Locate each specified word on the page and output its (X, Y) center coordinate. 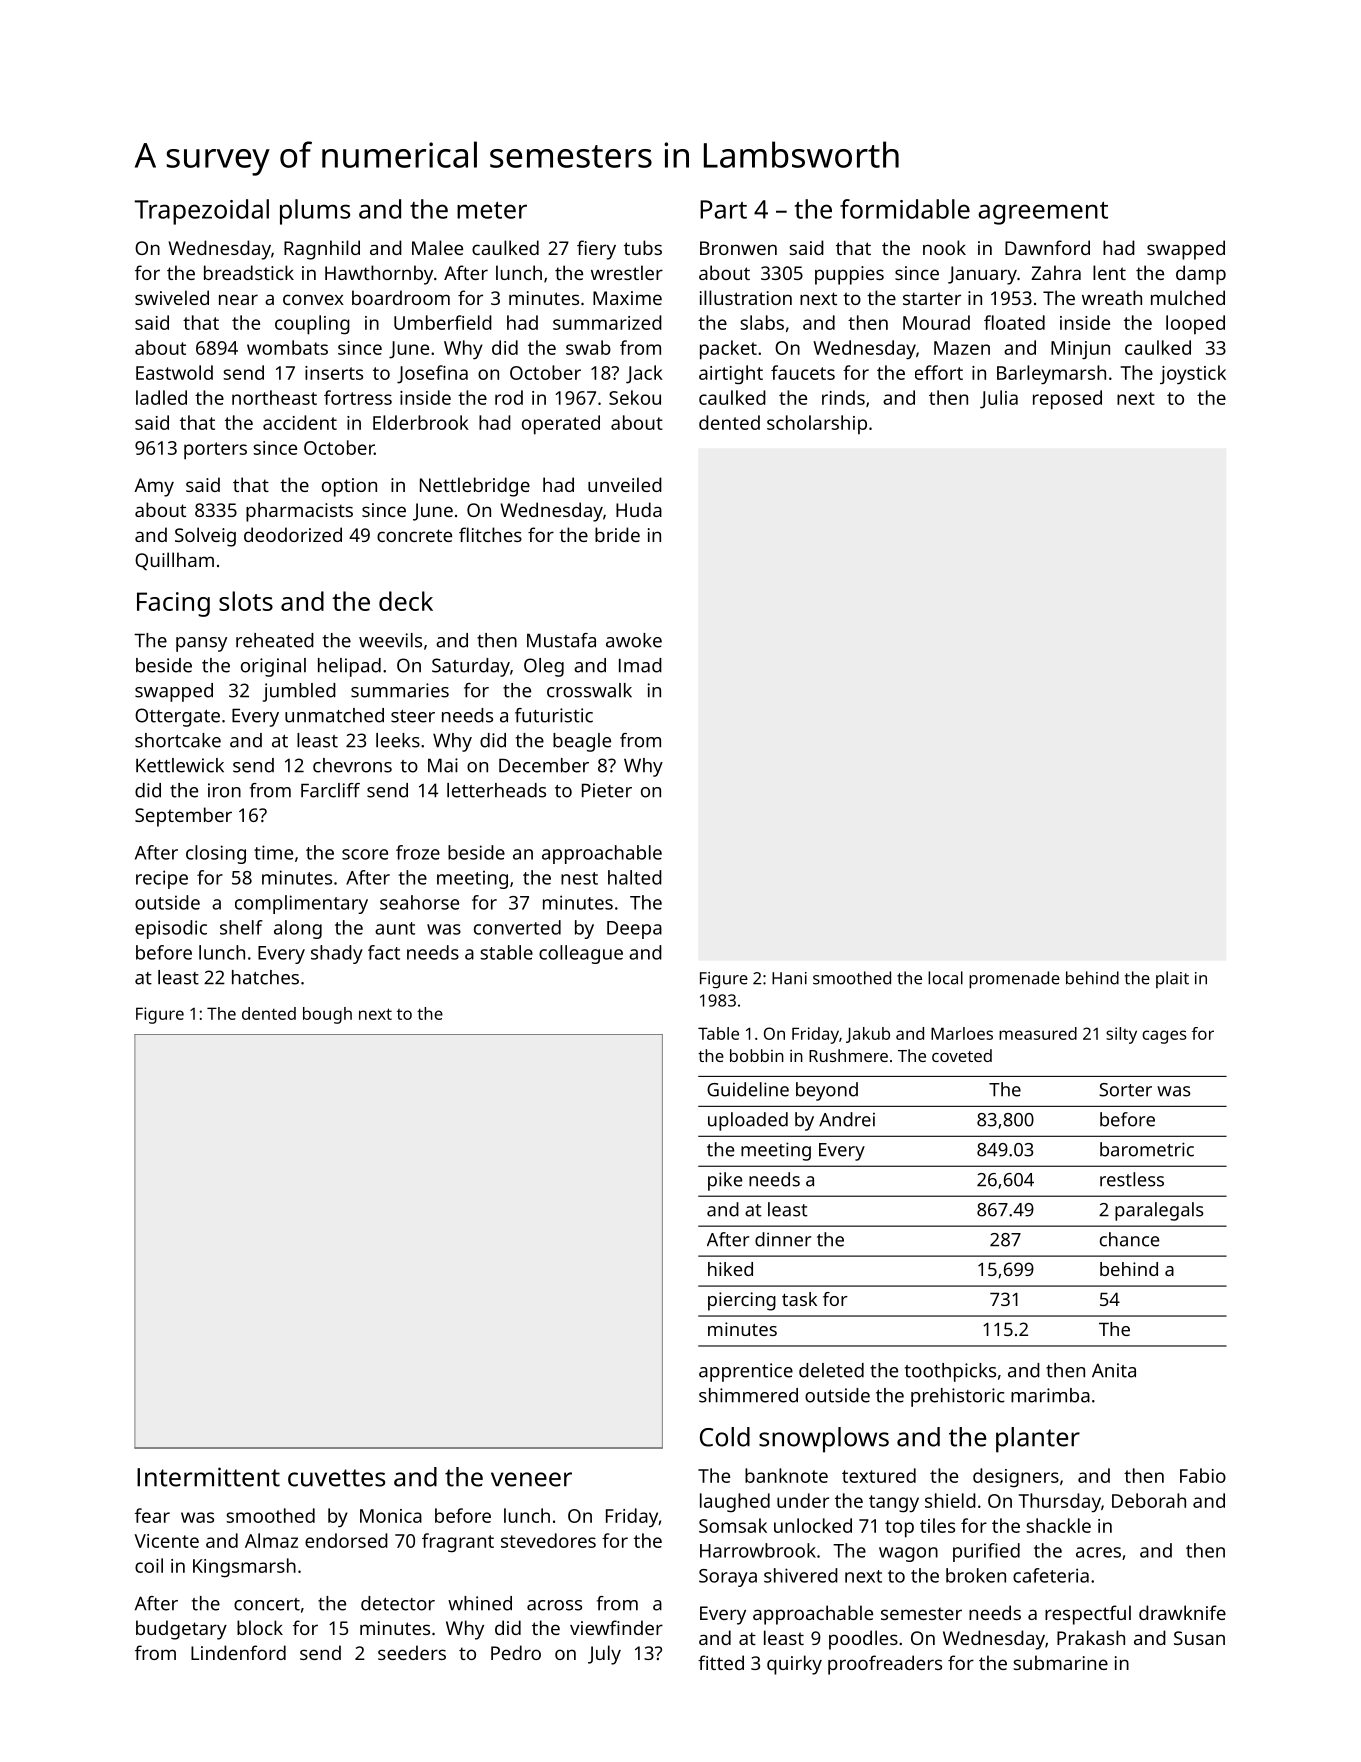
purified (986, 1552)
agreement (1043, 213)
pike (725, 1181)
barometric (1147, 1149)
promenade (1014, 980)
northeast (274, 397)
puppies (849, 275)
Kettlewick (180, 765)
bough (327, 1015)
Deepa (634, 930)
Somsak (733, 1525)
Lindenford (238, 1652)
